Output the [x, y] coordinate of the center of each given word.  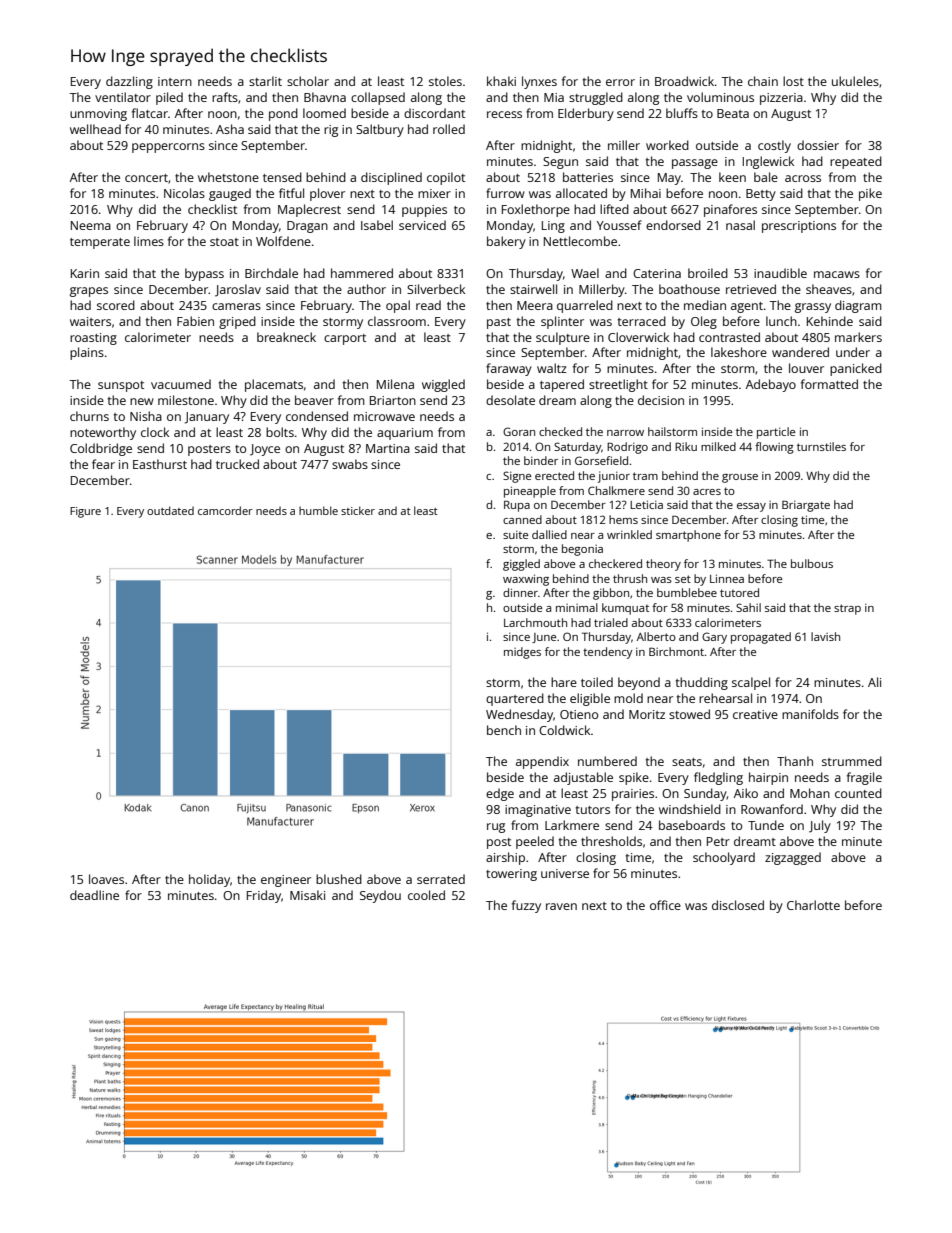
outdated [170, 510]
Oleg [704, 322]
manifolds [810, 714]
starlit [265, 81]
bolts [280, 432]
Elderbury [586, 114]
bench [504, 730]
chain [763, 81]
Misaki [307, 895]
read [428, 305]
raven [561, 906]
